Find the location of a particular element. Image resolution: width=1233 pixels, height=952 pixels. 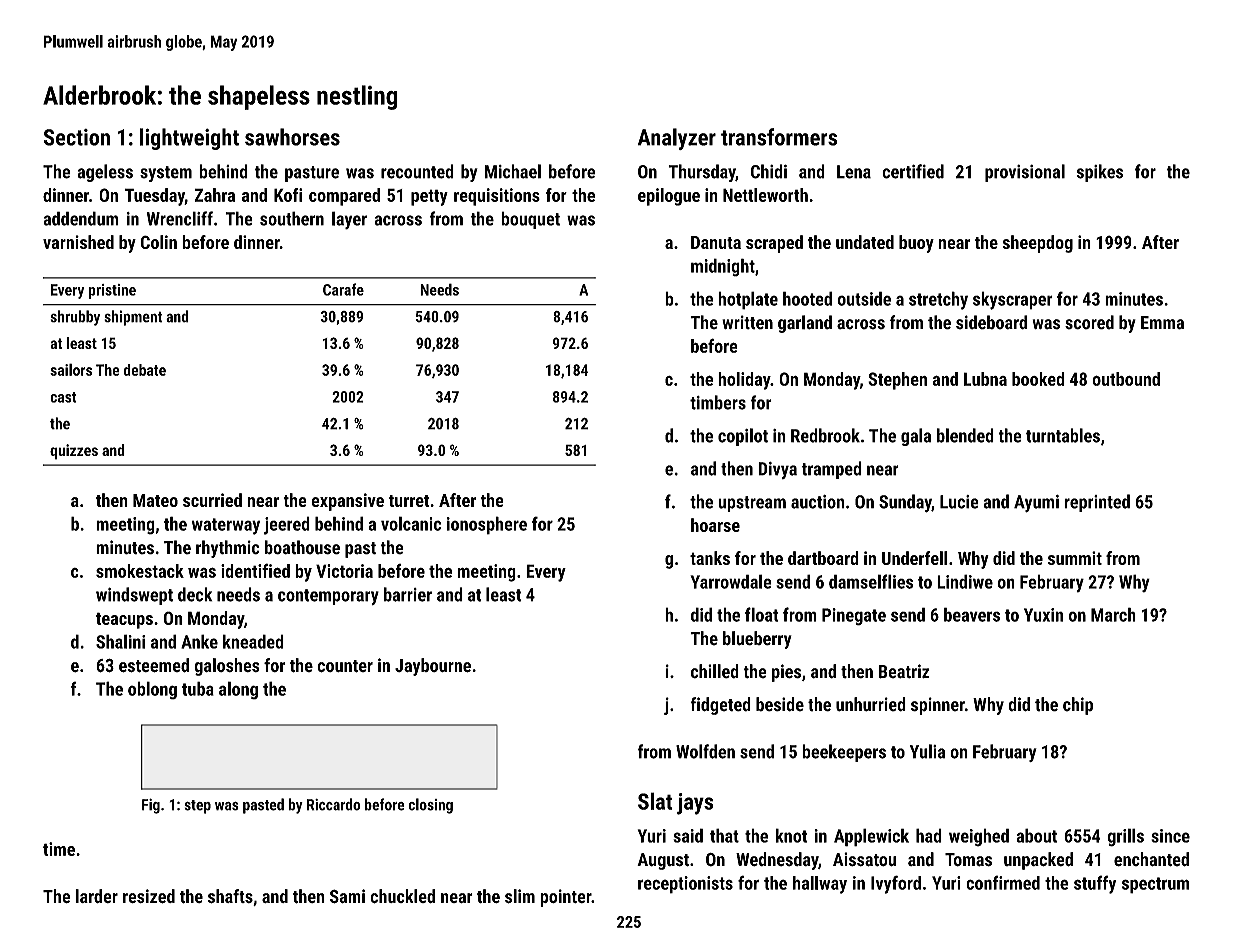

spikes is located at coordinates (1100, 173).
